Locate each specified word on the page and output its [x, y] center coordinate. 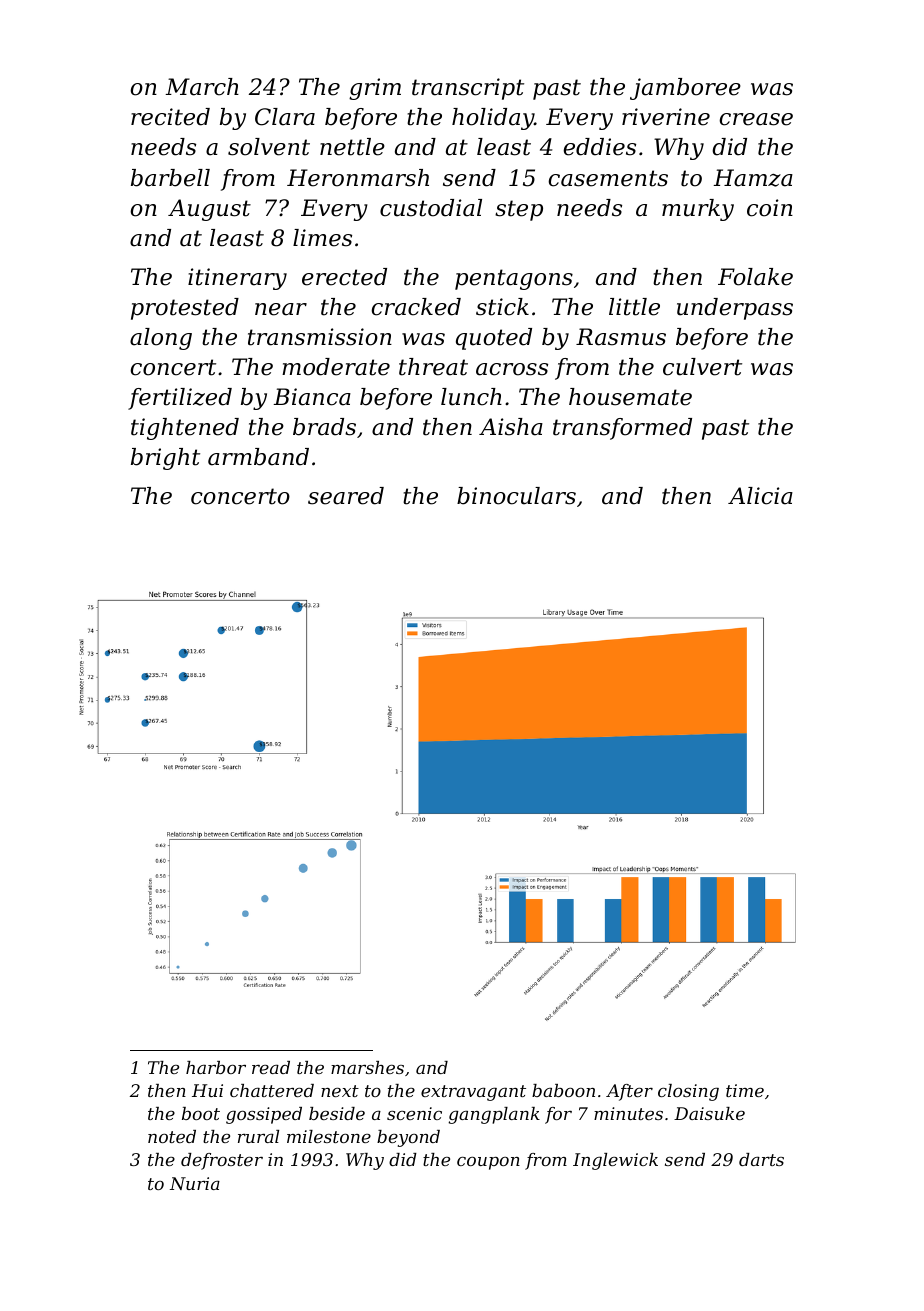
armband [258, 457]
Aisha [511, 427]
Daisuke [709, 1113]
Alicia [760, 496]
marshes [367, 1067]
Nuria [195, 1183]
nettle [352, 147]
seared [346, 496]
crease [756, 119]
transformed [622, 429]
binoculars [516, 496]
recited [170, 117]
